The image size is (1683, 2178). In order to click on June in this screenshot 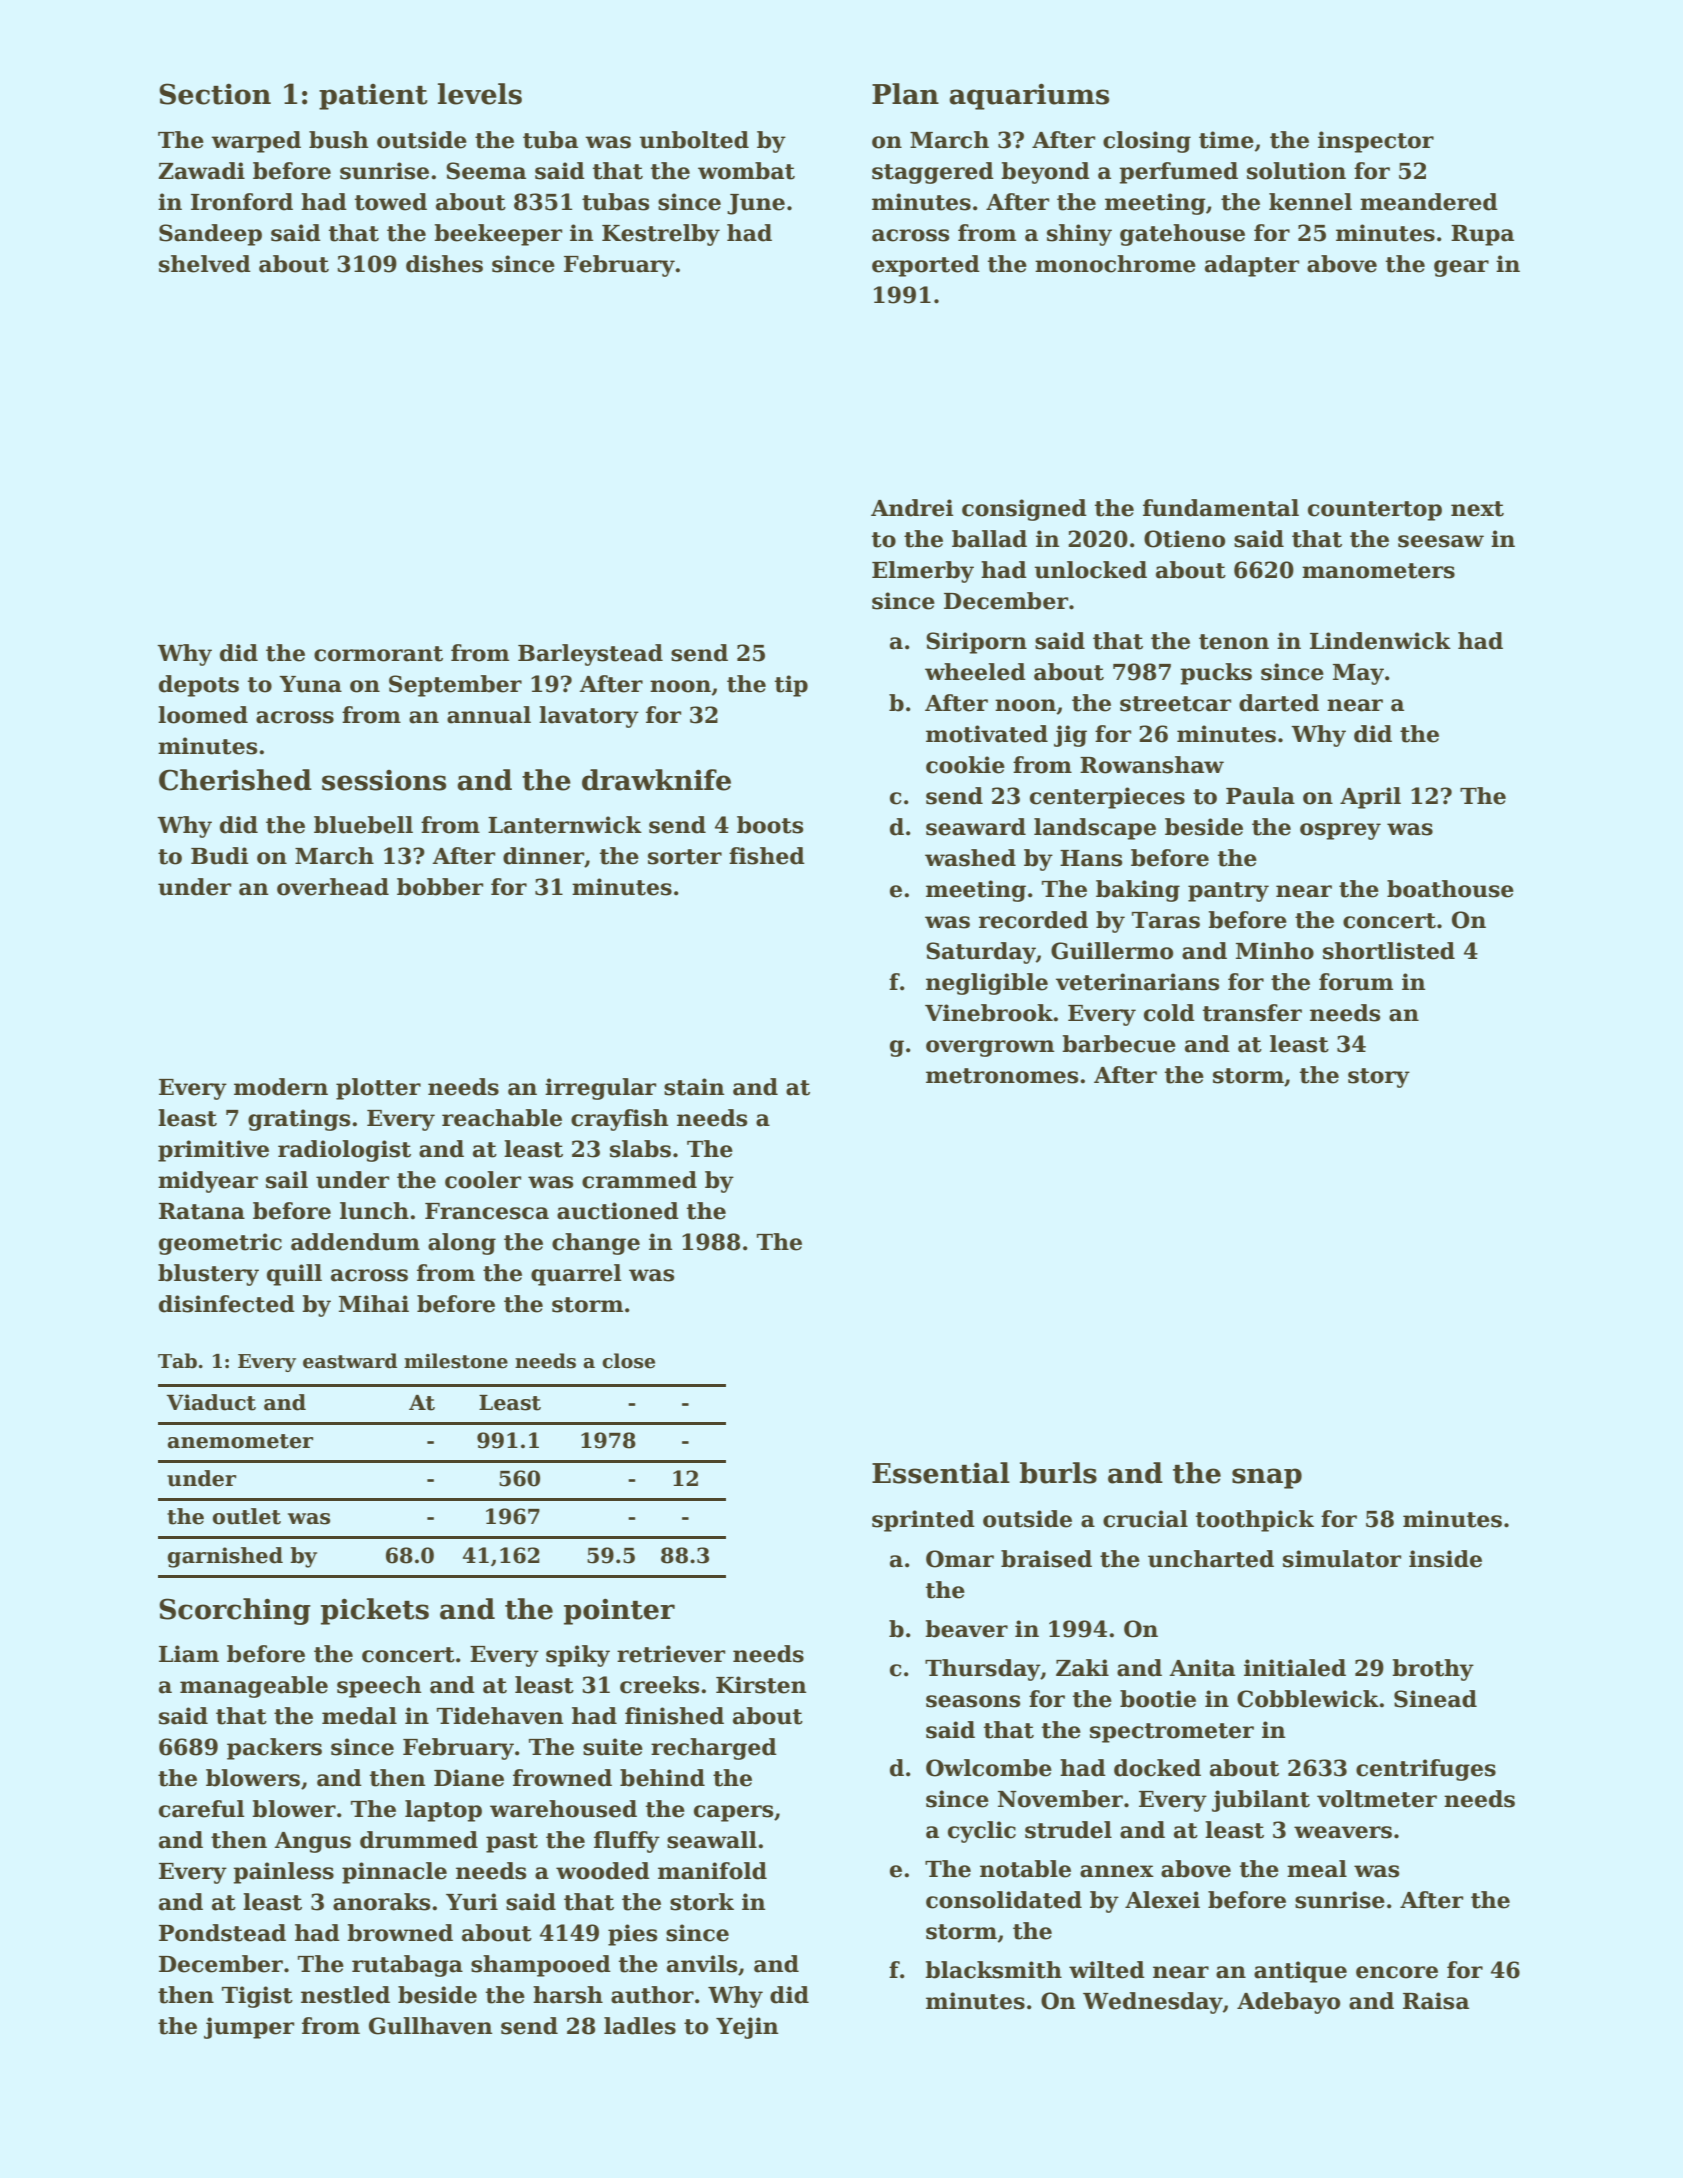, I will do `click(756, 204)`.
